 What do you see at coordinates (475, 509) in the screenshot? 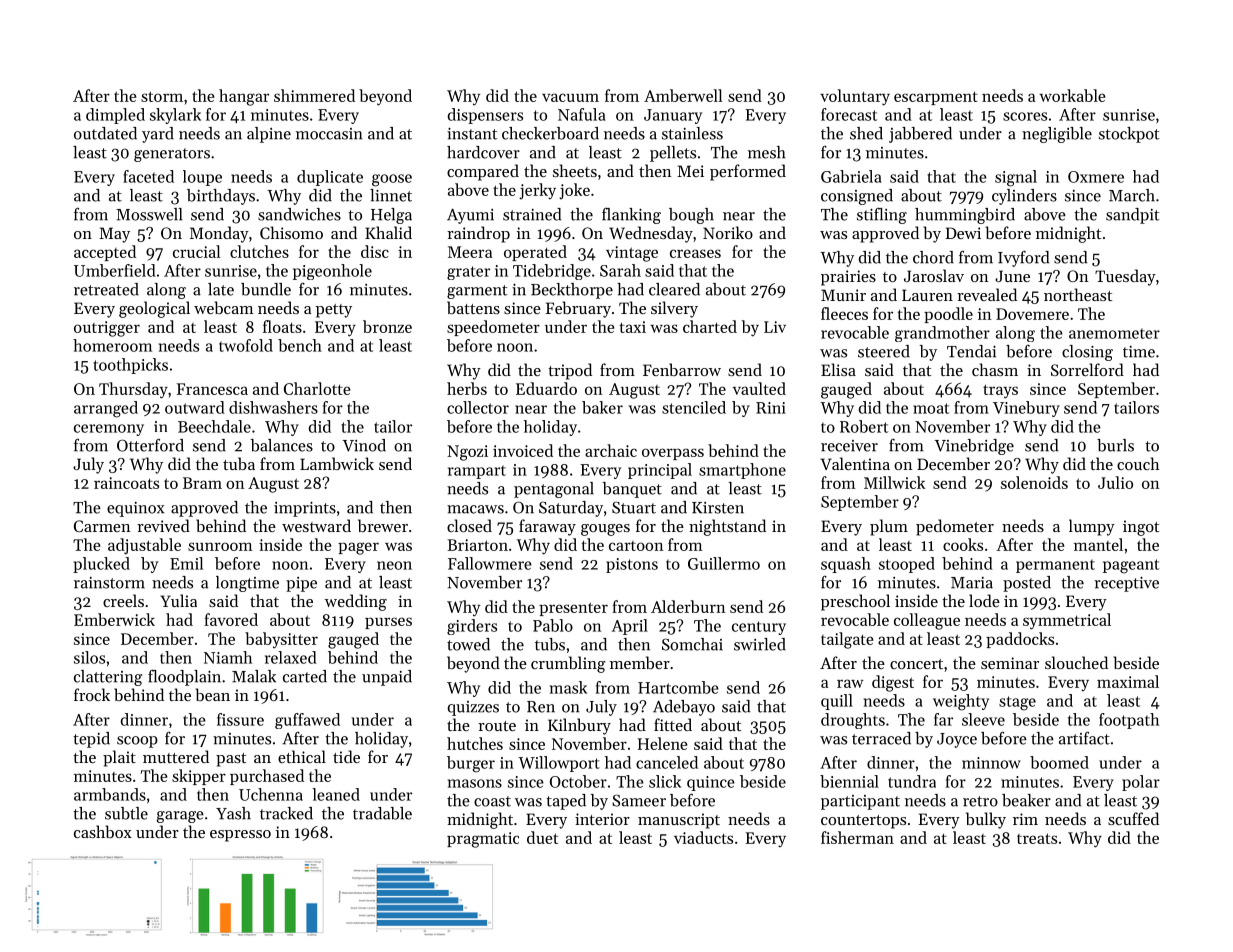
I see `macaws` at bounding box center [475, 509].
